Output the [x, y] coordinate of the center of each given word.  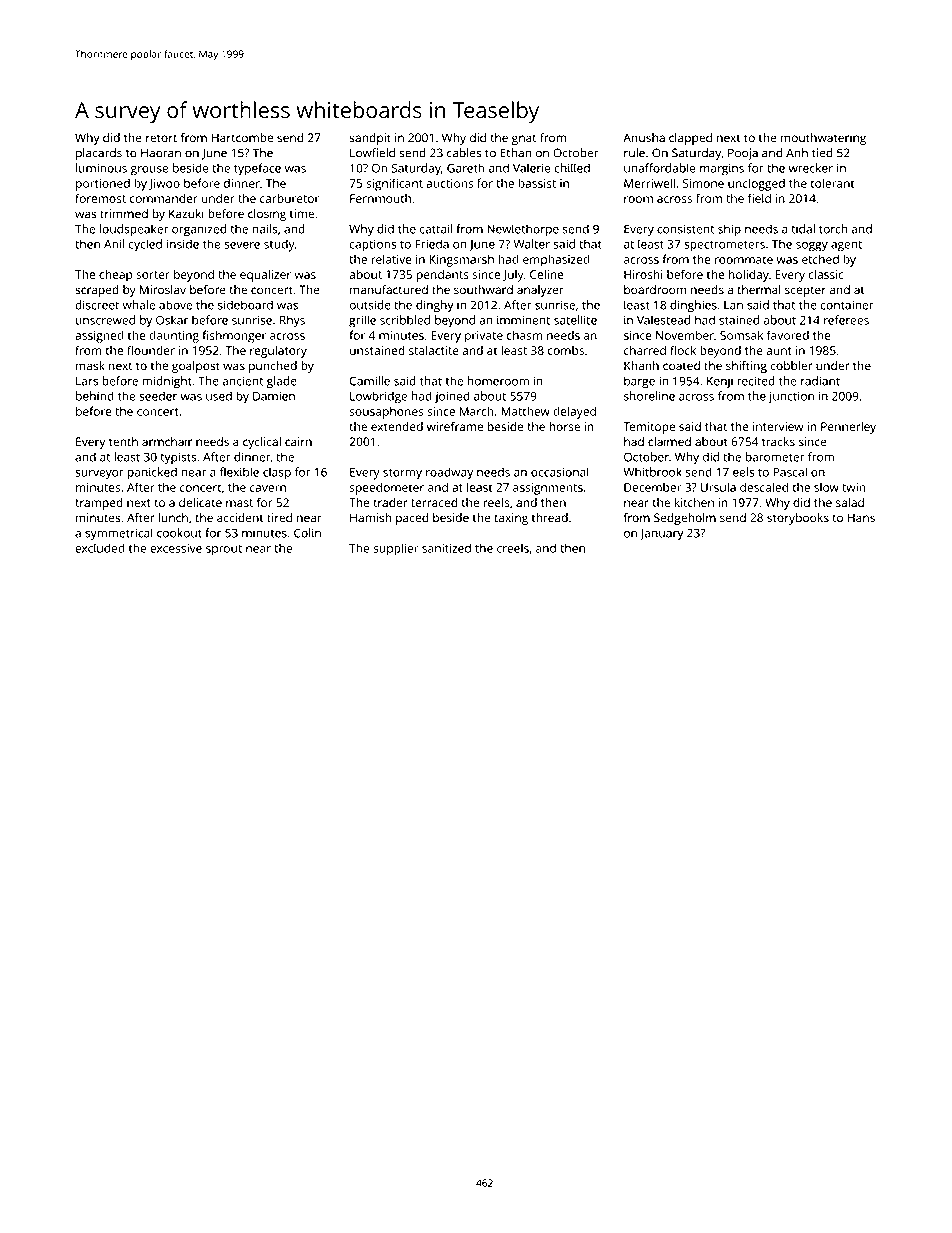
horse [564, 426]
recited [756, 381]
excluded [100, 548]
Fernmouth [380, 198]
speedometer [386, 488]
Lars [87, 381]
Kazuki [186, 214]
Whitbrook [652, 472]
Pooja [743, 154]
